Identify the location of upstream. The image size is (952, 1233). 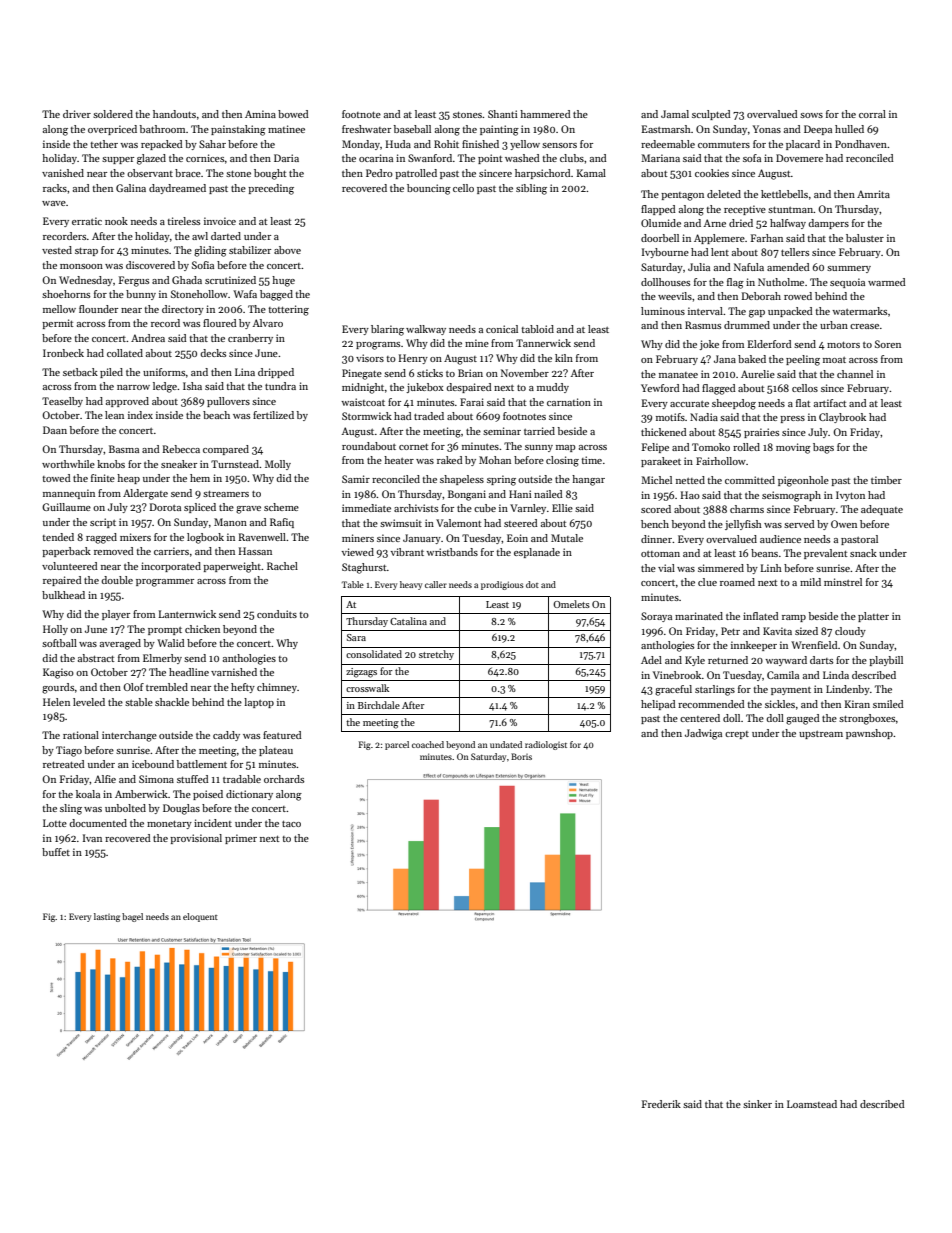
(821, 735).
